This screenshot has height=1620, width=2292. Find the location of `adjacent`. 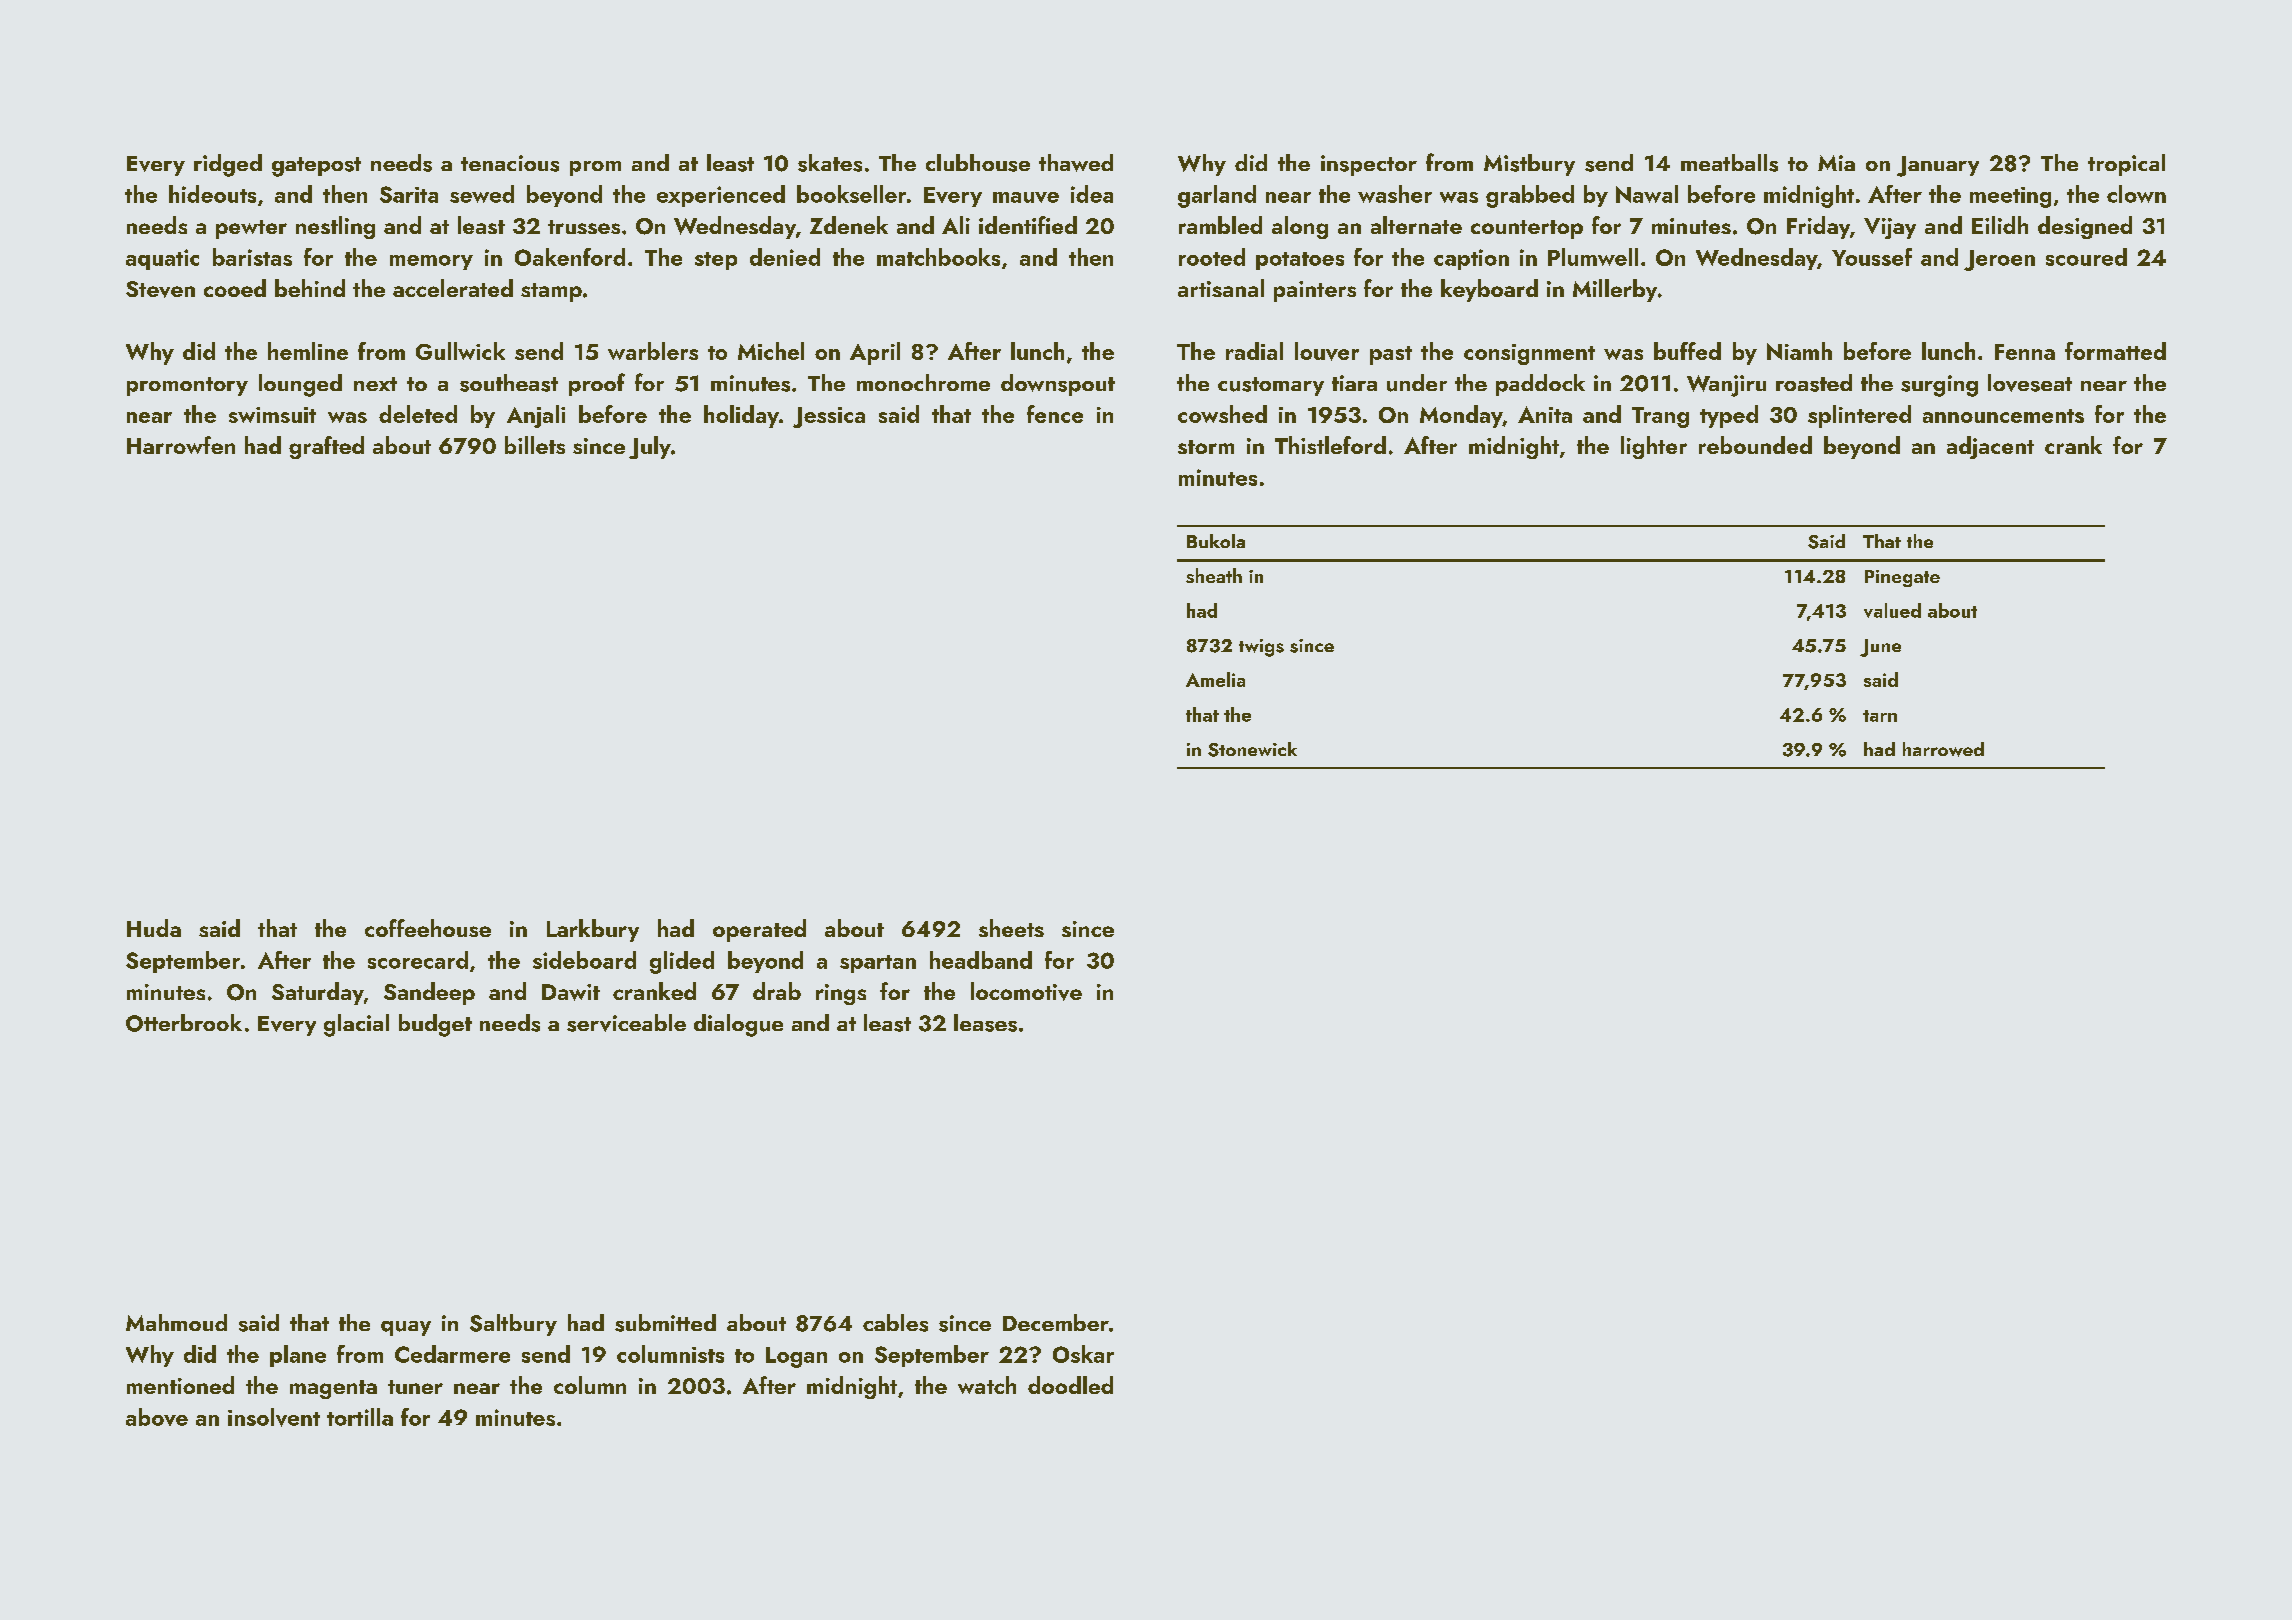

adjacent is located at coordinates (1990, 447).
